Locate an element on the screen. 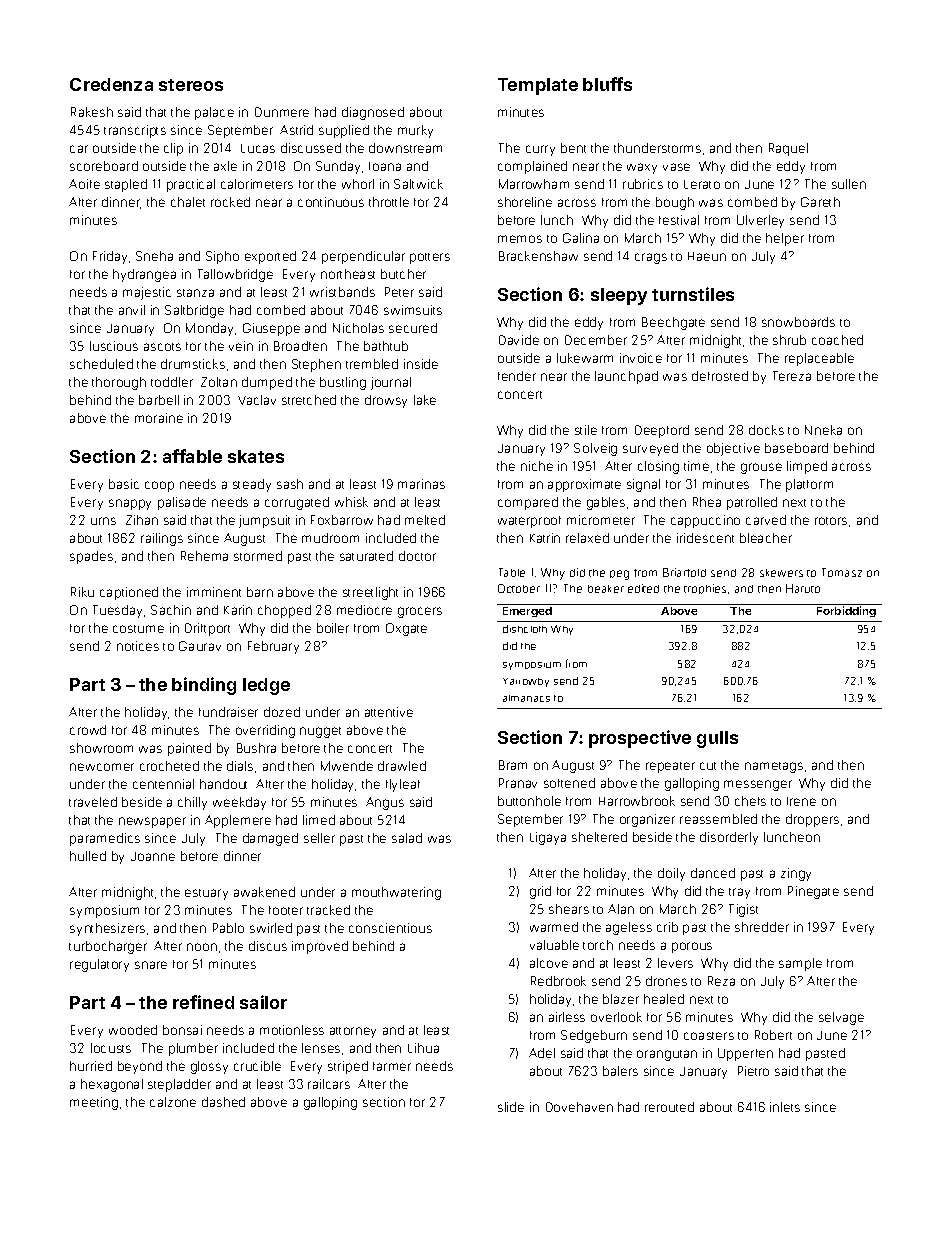  Irene is located at coordinates (801, 801).
